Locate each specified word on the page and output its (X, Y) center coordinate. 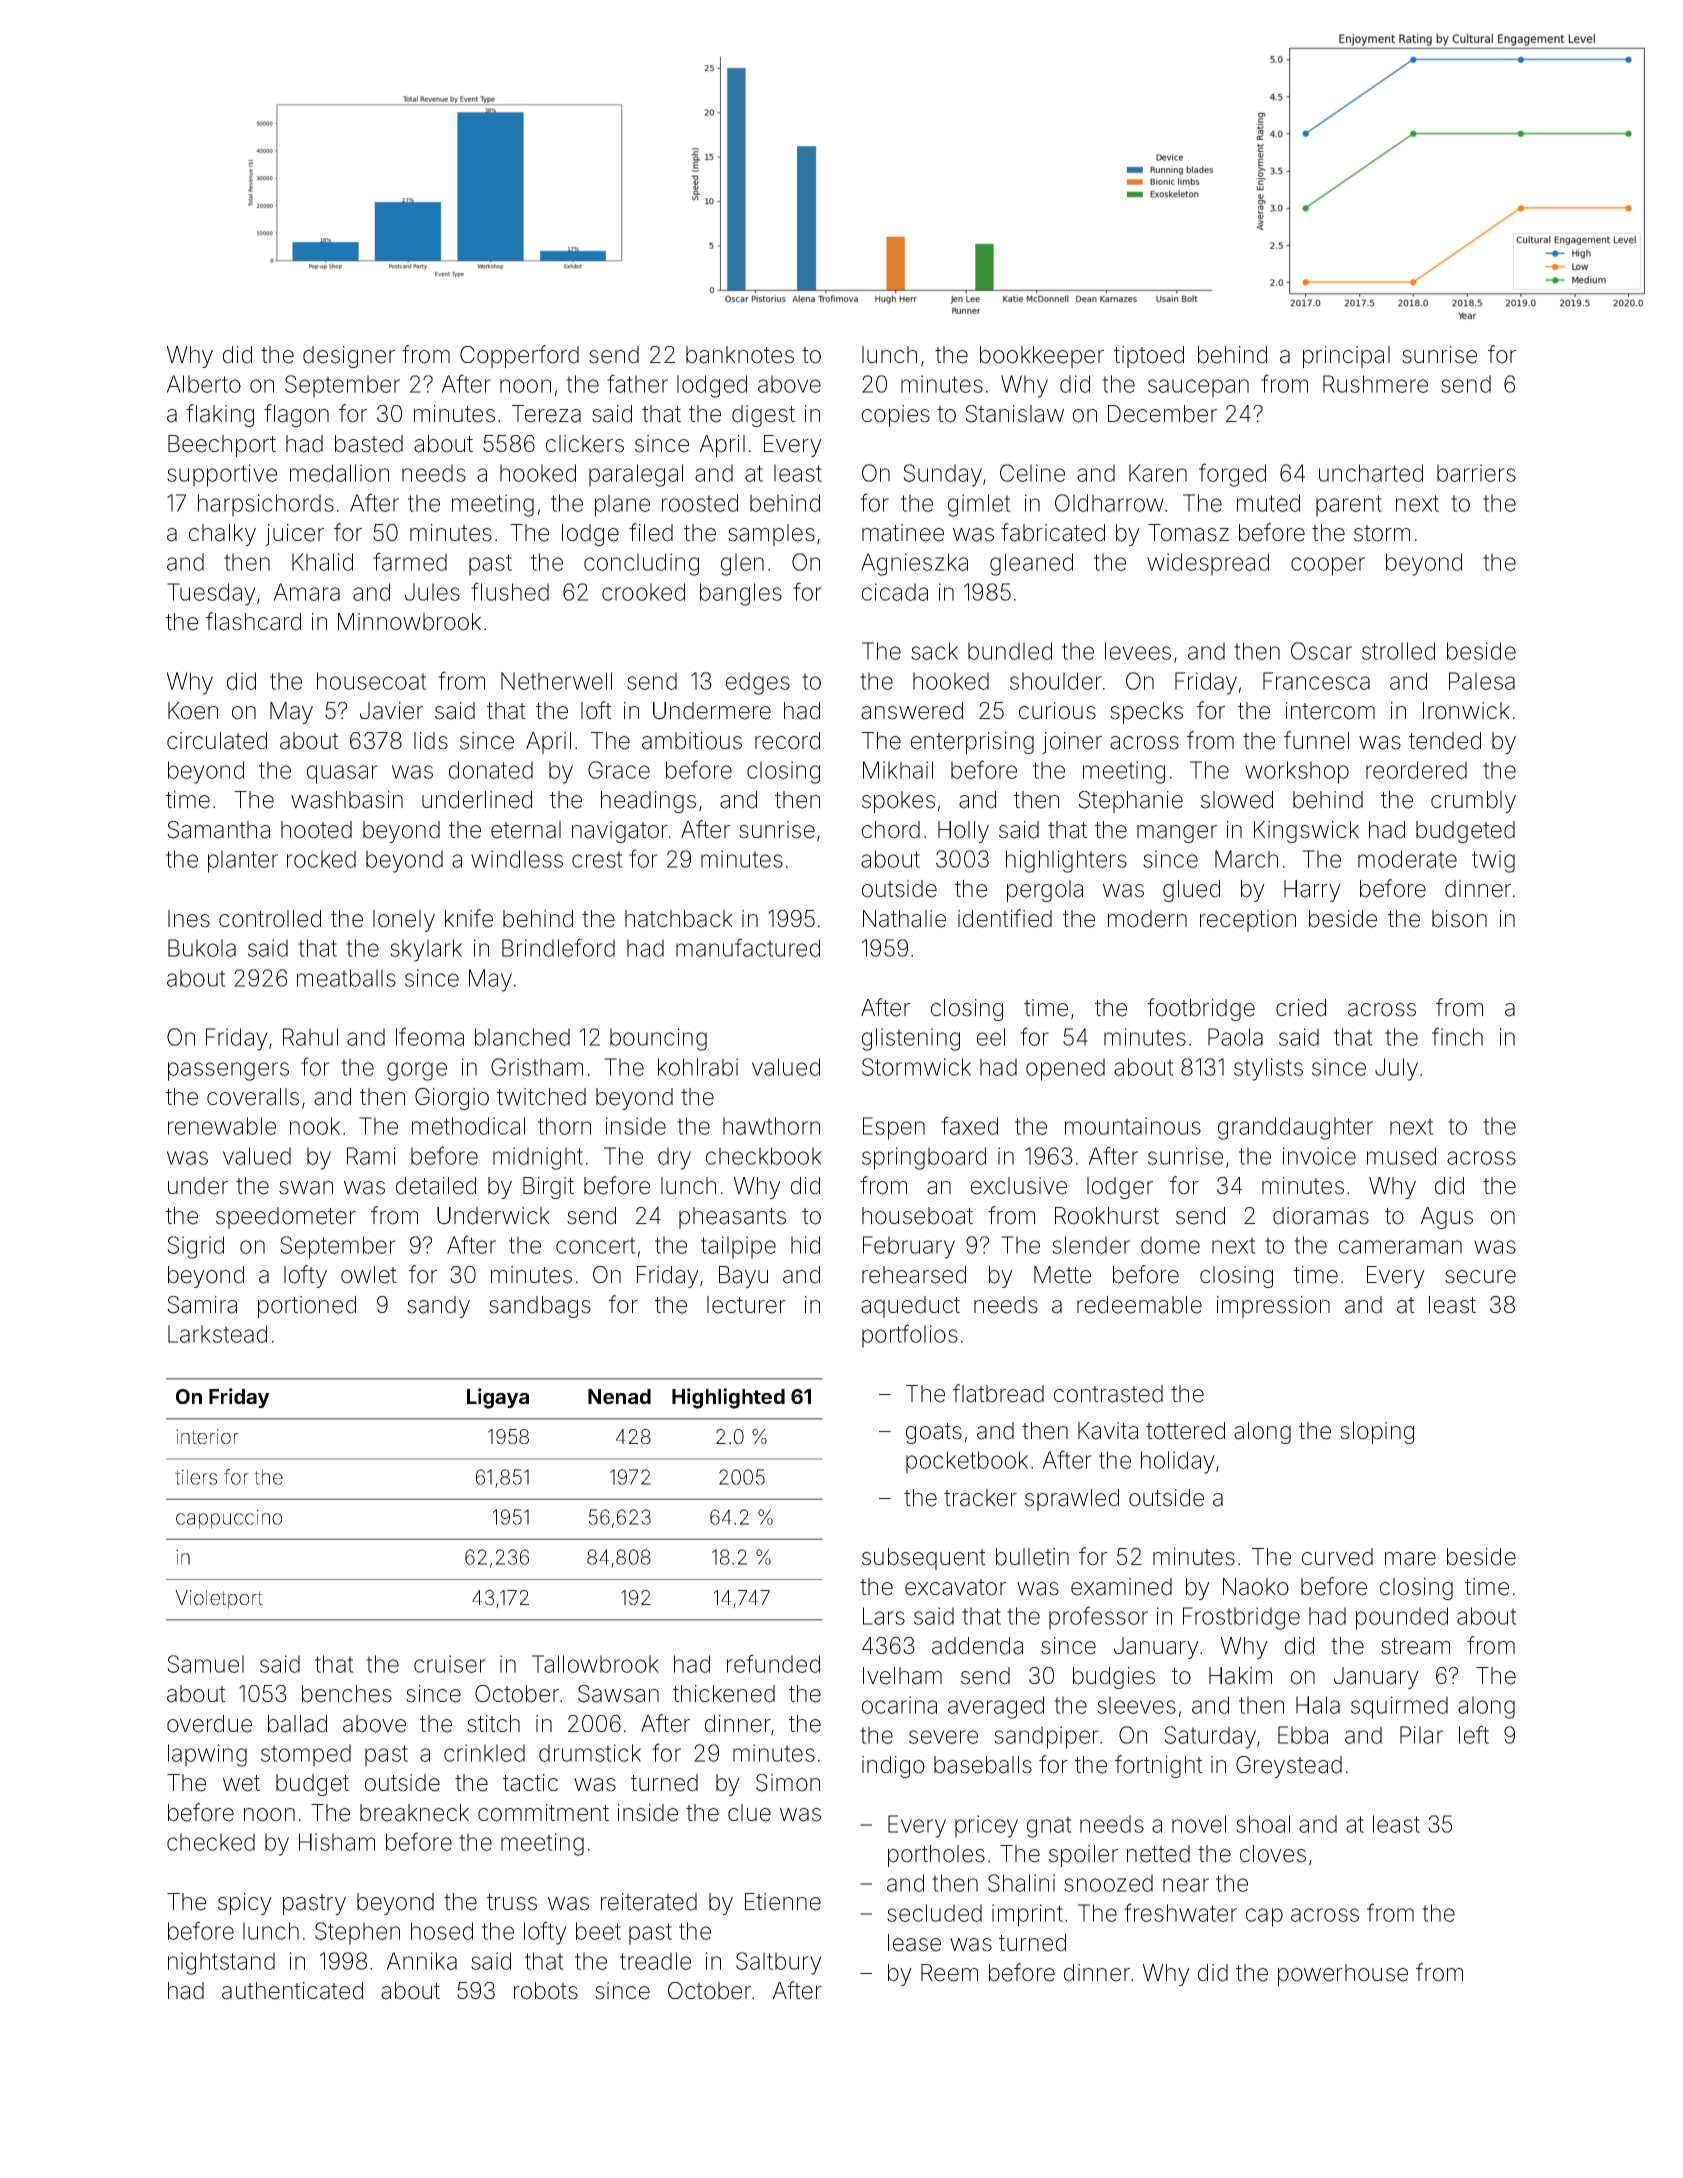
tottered (1185, 1431)
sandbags (540, 1307)
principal (1346, 357)
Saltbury (779, 1963)
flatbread (998, 1393)
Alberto (204, 384)
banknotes (740, 355)
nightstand (221, 1963)
